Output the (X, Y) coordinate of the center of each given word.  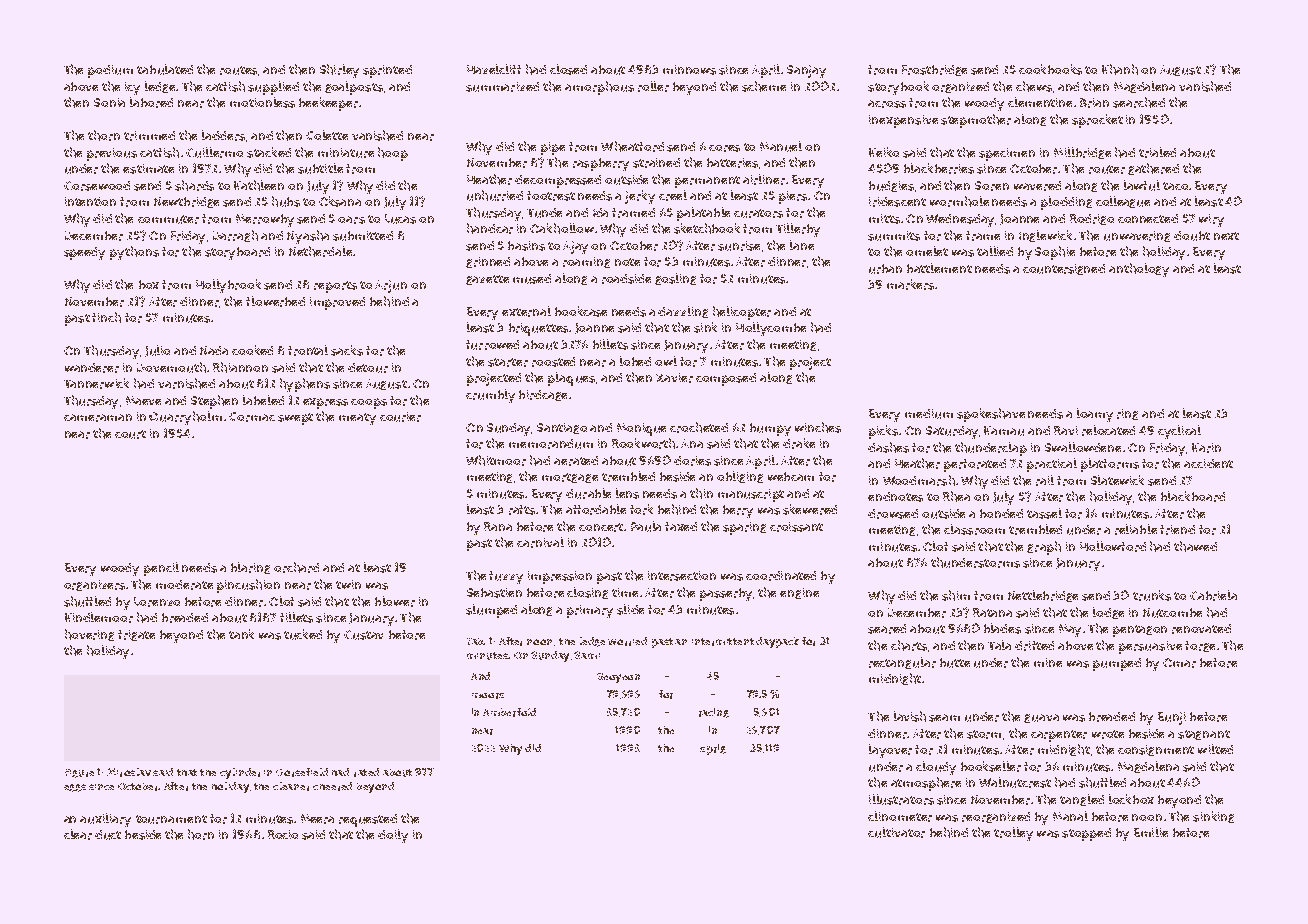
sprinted (387, 71)
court (130, 434)
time (625, 592)
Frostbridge (934, 70)
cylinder (240, 773)
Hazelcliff (494, 69)
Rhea (956, 496)
